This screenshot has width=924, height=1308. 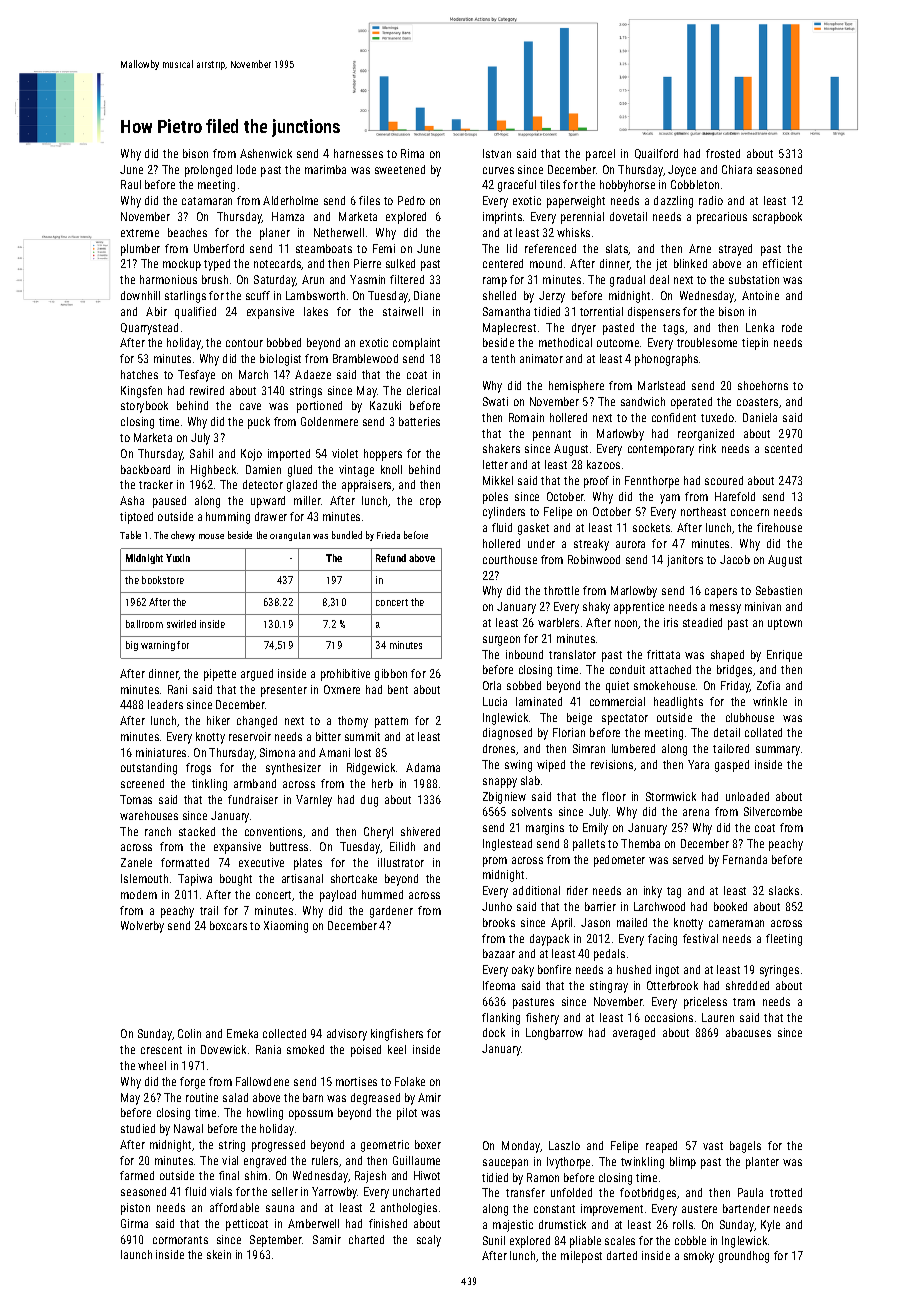 I want to click on miniatures, so click(x=161, y=752).
